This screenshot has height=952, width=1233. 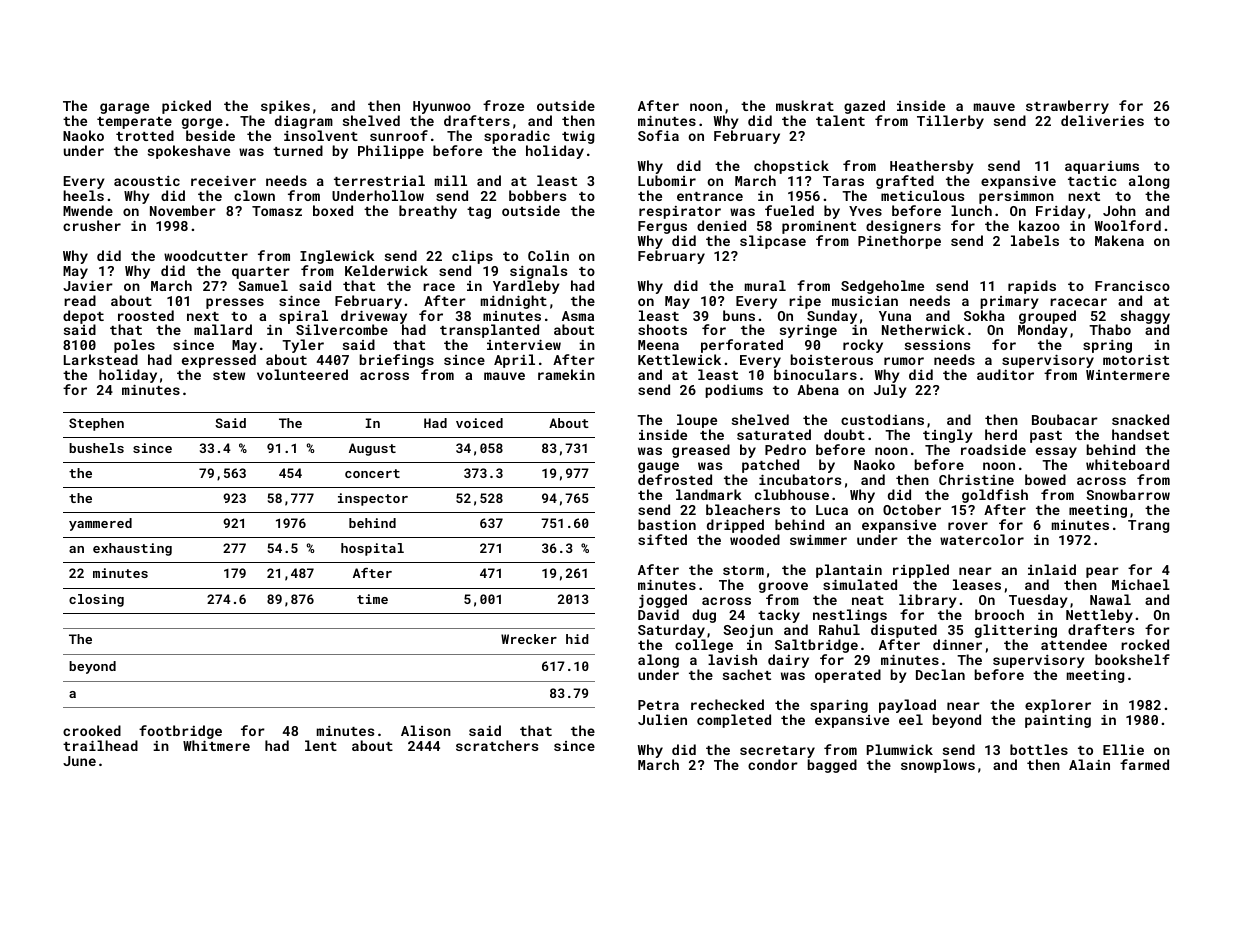 What do you see at coordinates (216, 745) in the screenshot?
I see `Whitmere` at bounding box center [216, 745].
